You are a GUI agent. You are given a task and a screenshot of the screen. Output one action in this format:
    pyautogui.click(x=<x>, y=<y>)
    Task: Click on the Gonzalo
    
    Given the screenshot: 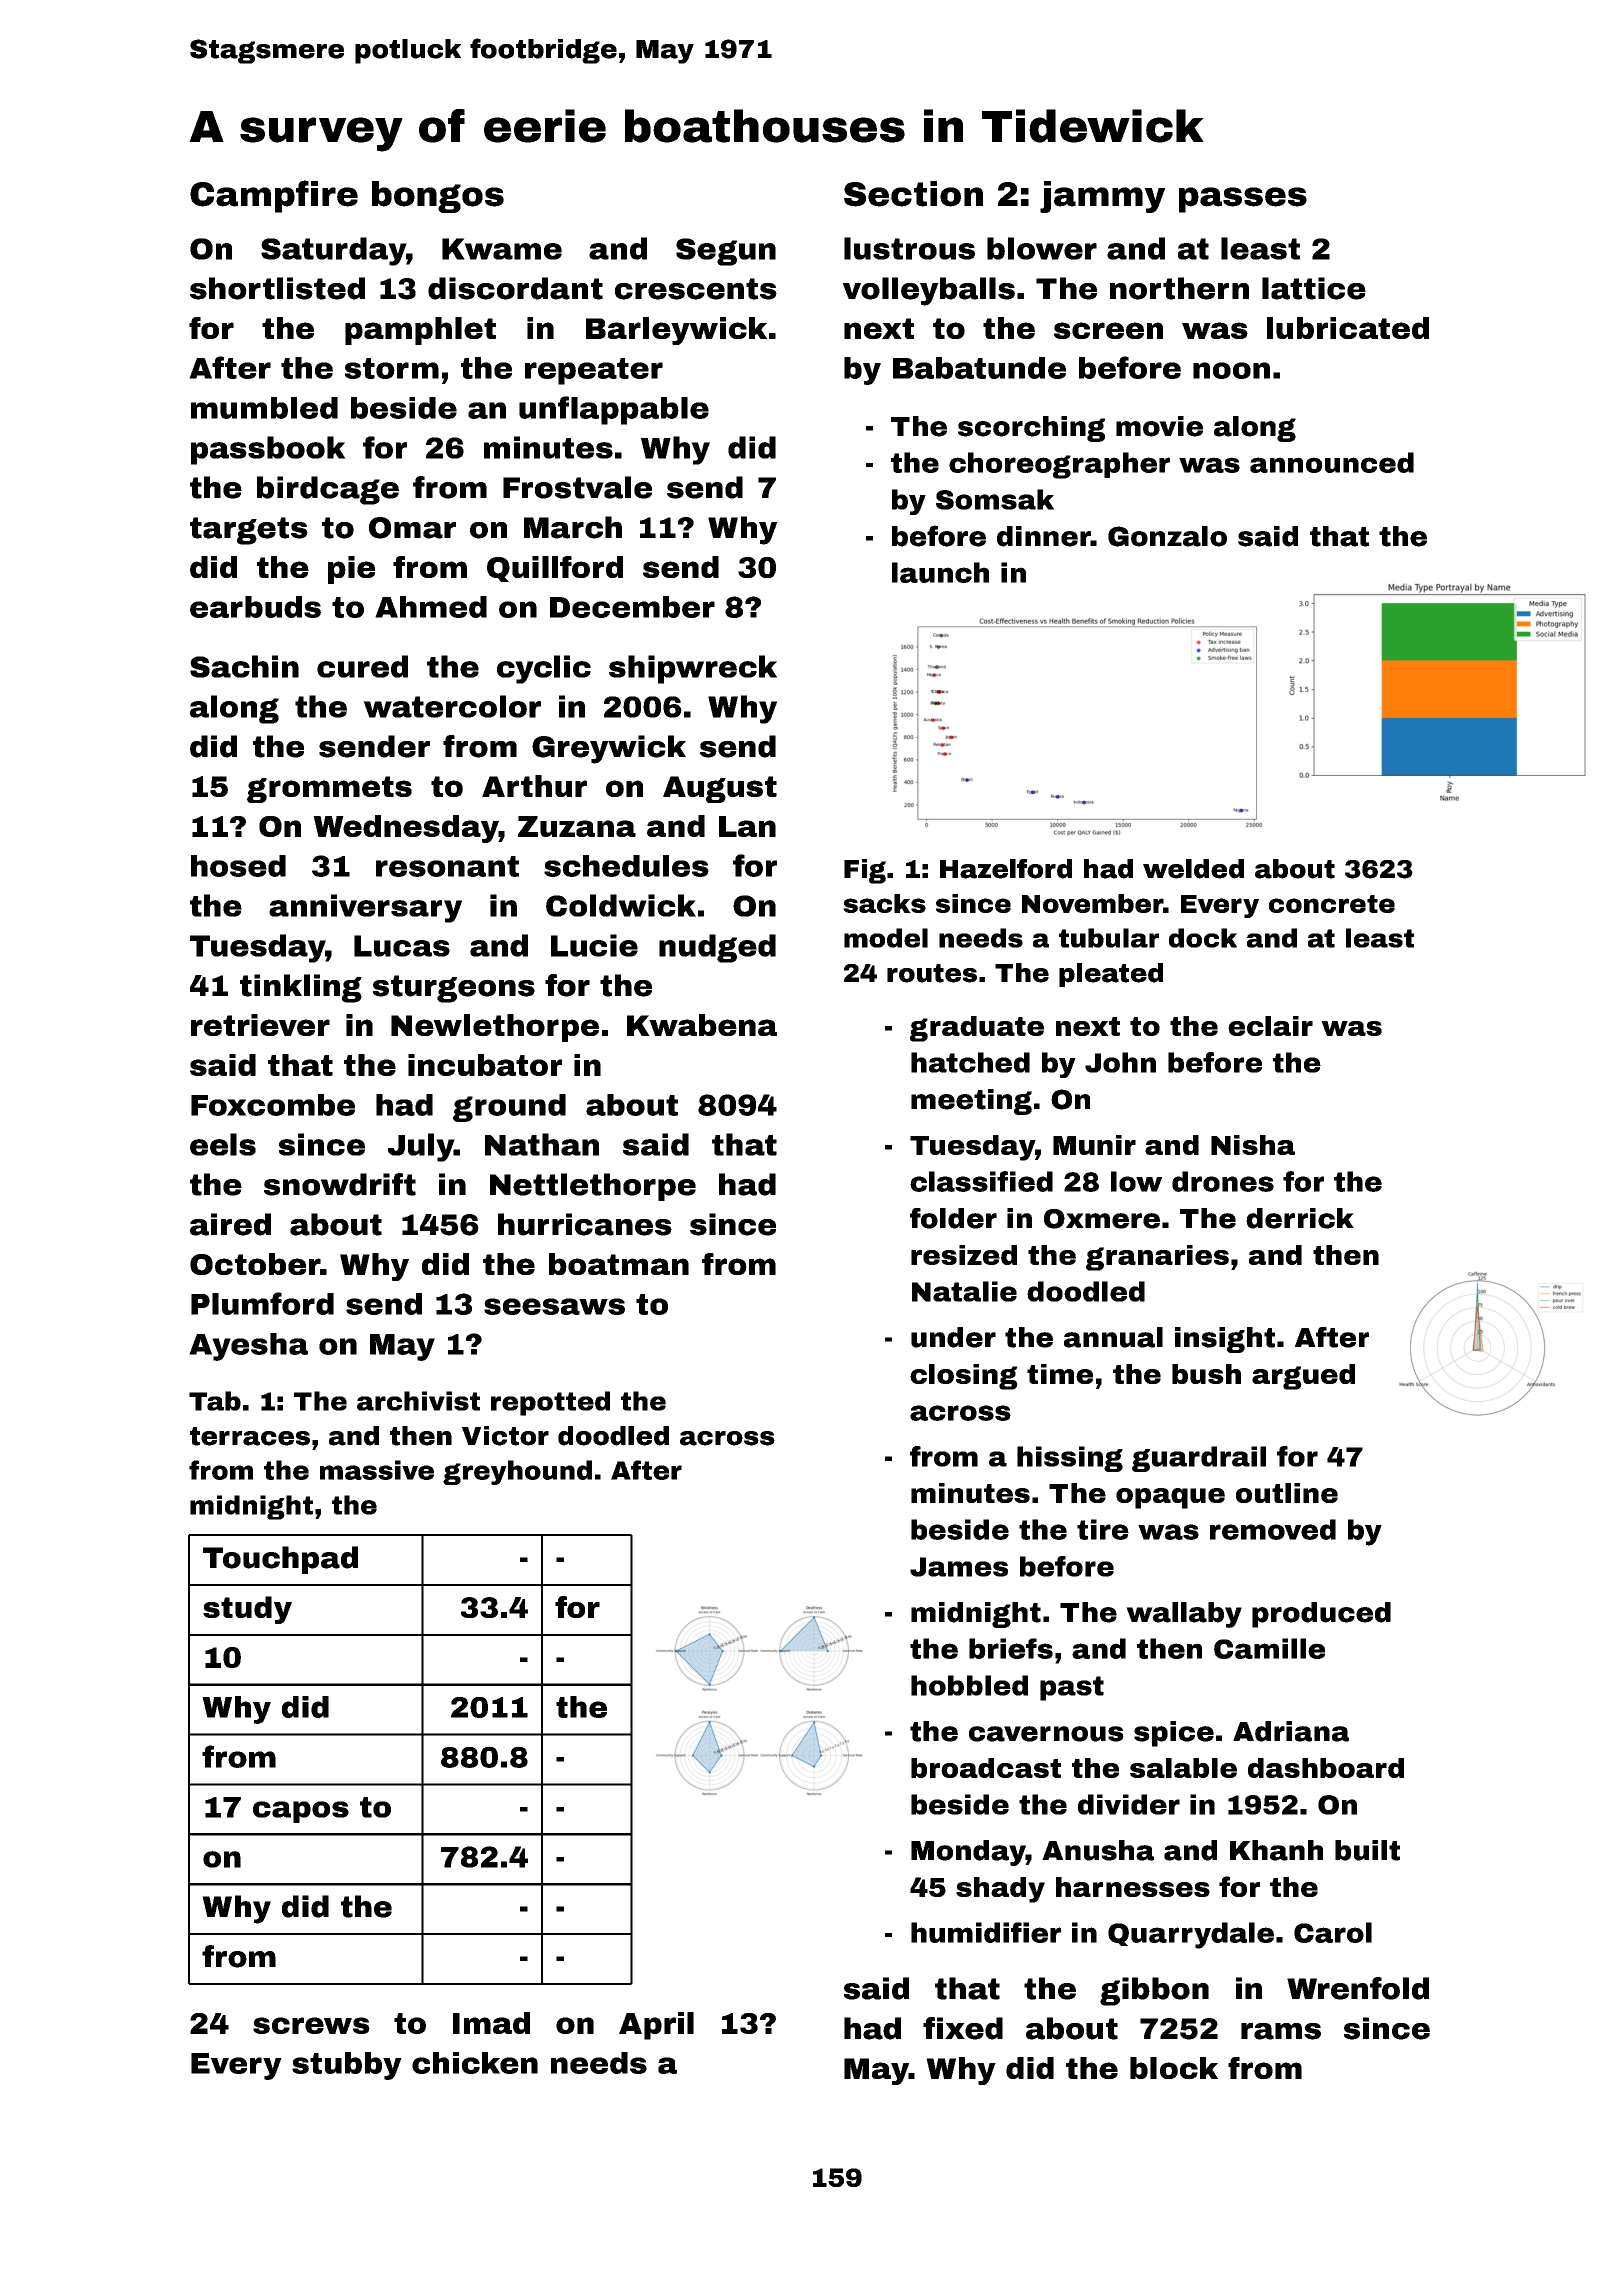 What is the action you would take?
    pyautogui.click(x=1167, y=536)
